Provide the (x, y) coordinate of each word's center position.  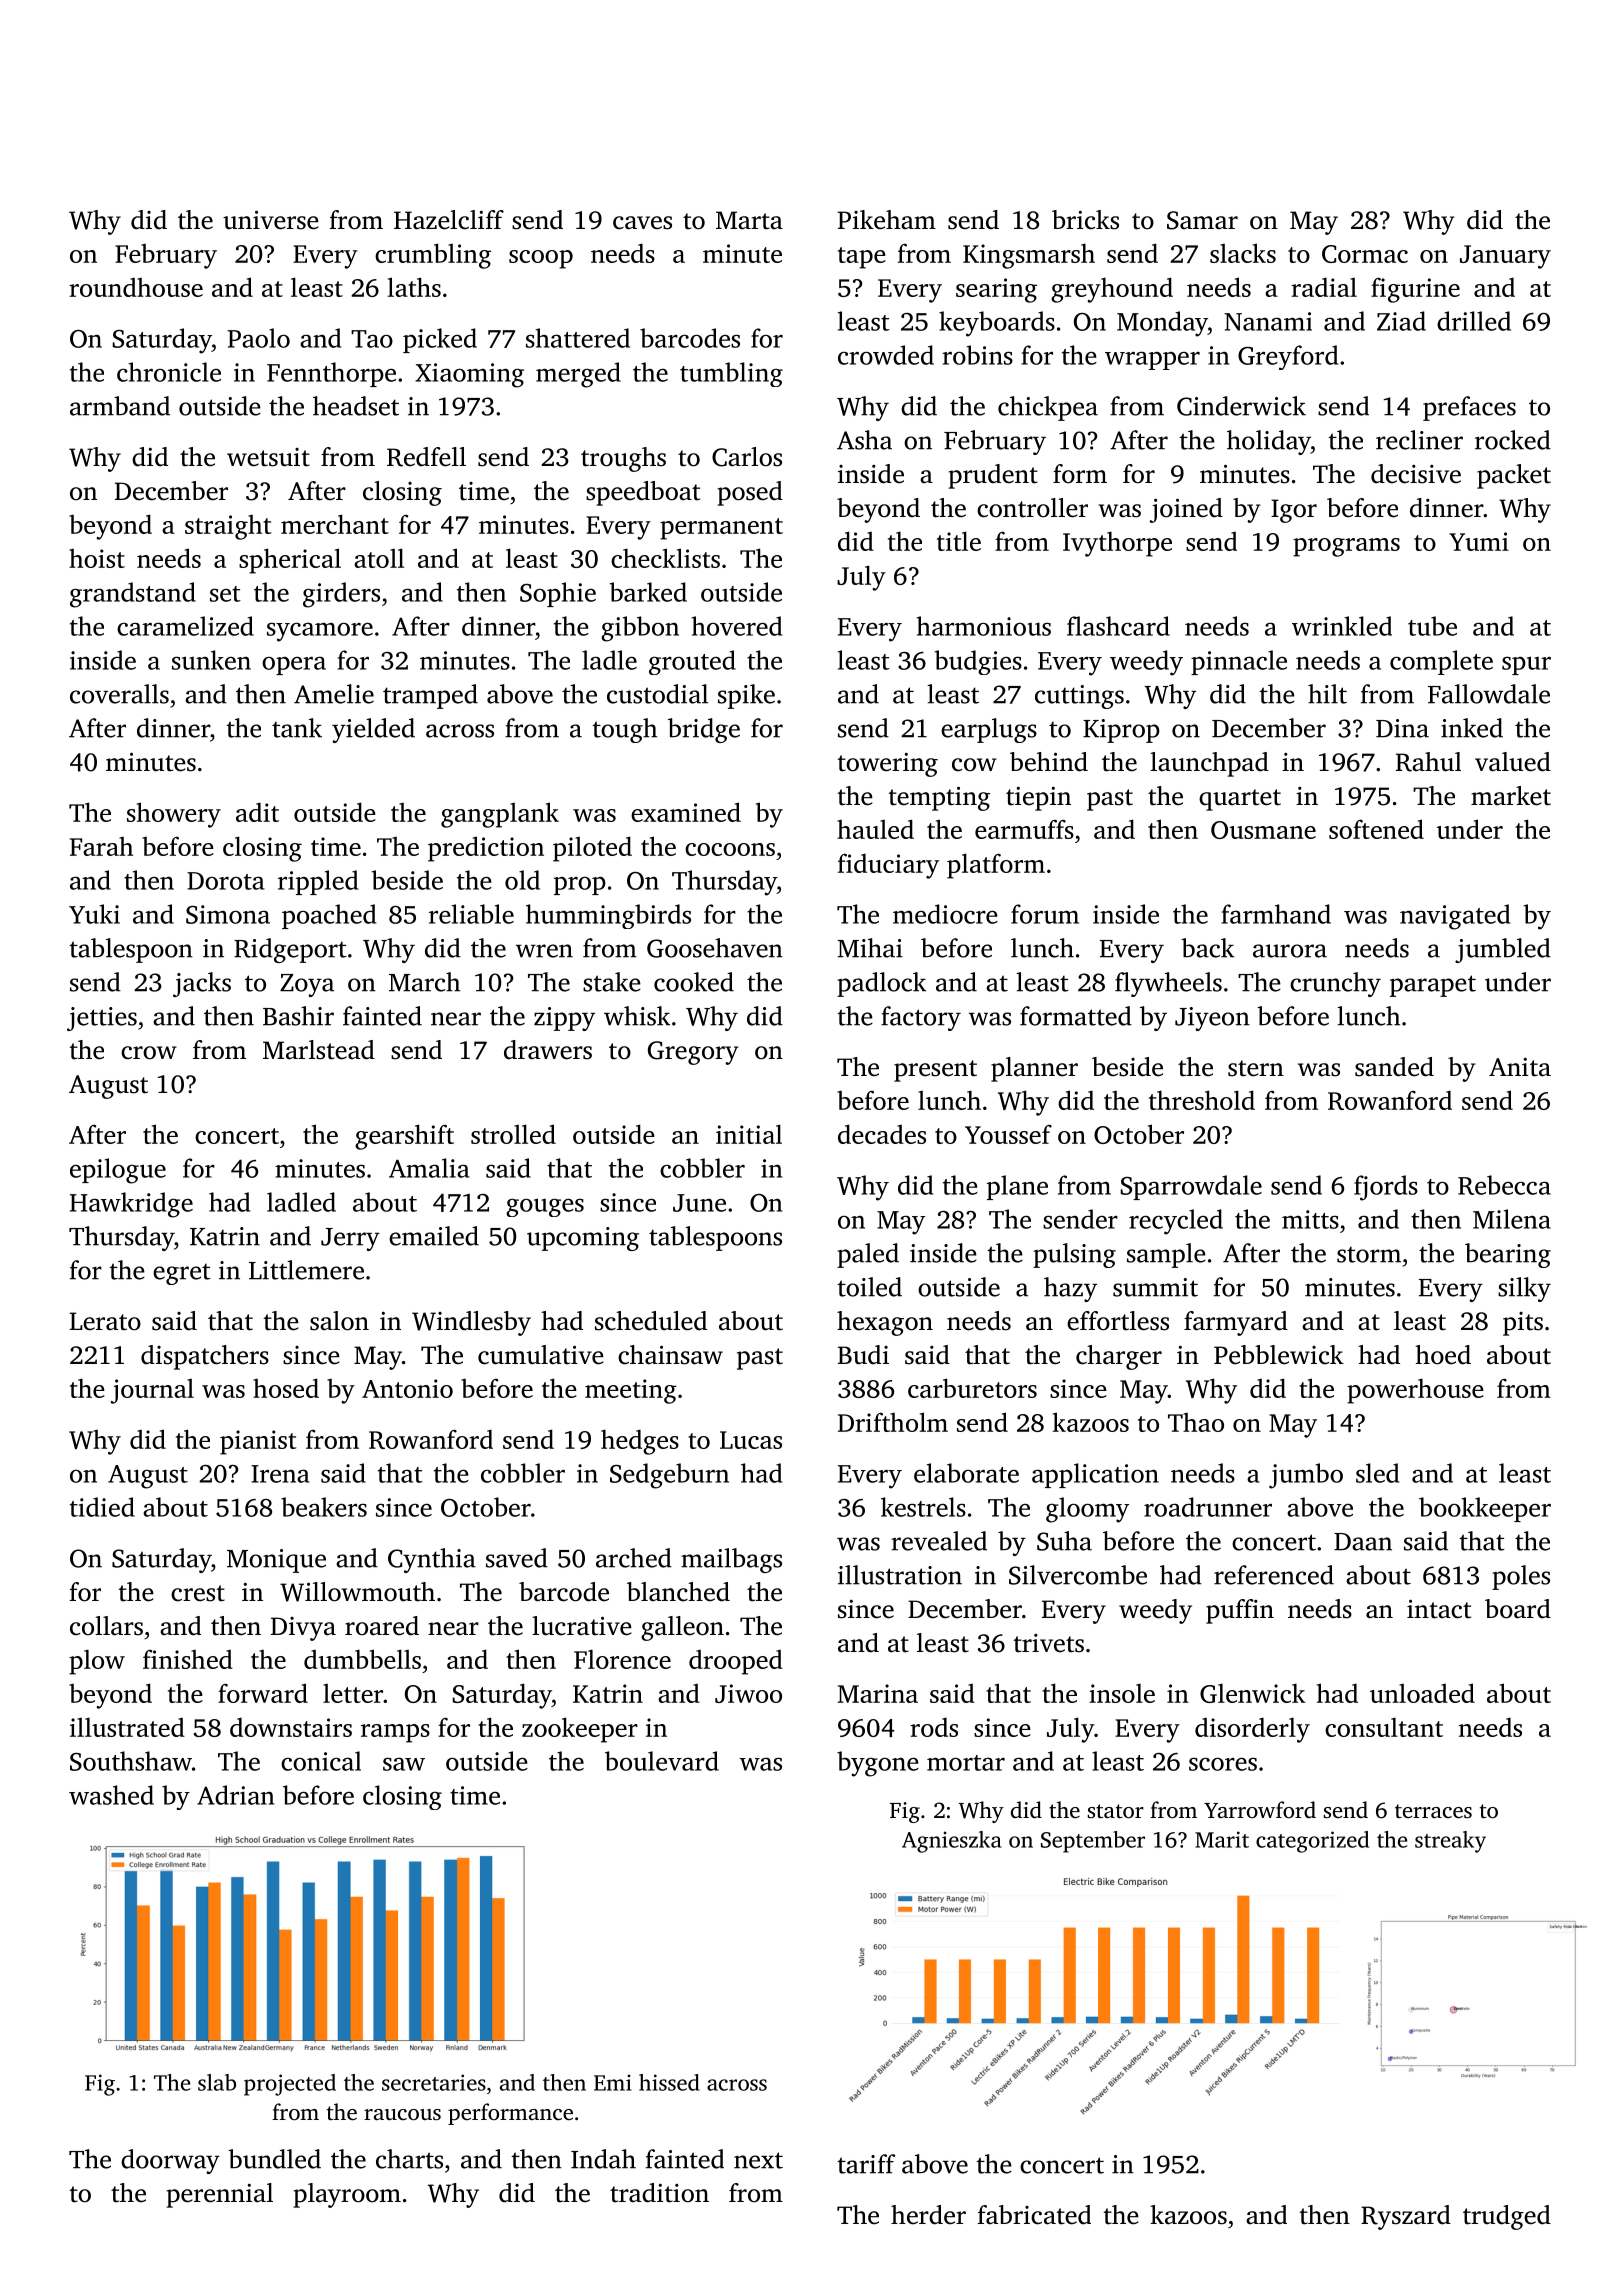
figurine (1415, 290)
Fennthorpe (331, 374)
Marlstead (319, 1050)
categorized (1312, 1842)
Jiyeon (1212, 1019)
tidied (102, 1507)
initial (749, 1134)
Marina (878, 1693)
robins (977, 355)
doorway (170, 2161)
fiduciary (888, 866)
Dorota (226, 881)
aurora (1290, 951)
